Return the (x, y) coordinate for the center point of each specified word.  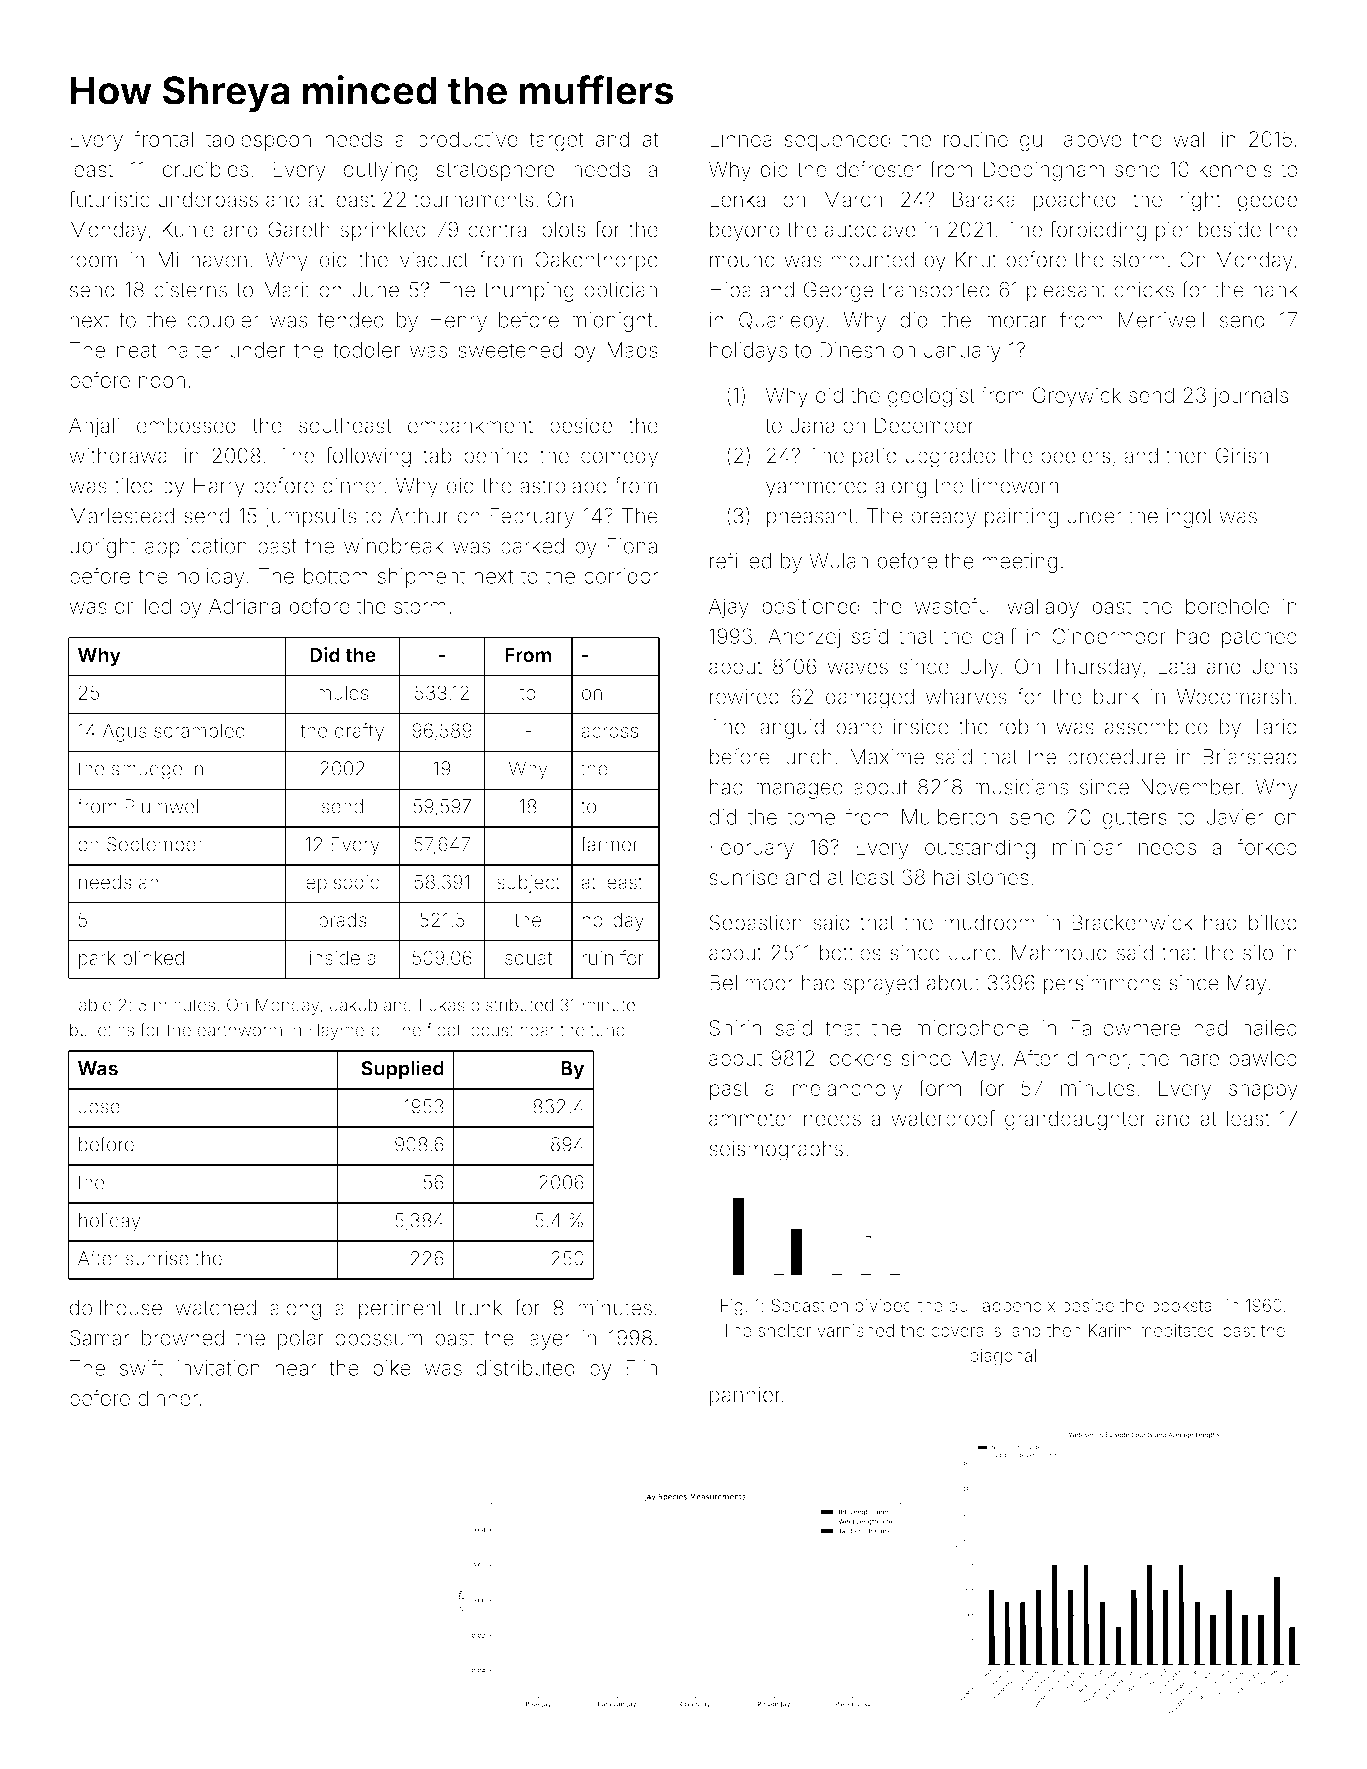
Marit (287, 290)
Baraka (984, 199)
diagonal (1003, 1357)
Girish (1242, 455)
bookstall (1185, 1305)
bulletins (102, 1030)
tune (607, 1030)
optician (620, 292)
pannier (745, 1397)
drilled (143, 606)
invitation (218, 1368)
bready (943, 518)
